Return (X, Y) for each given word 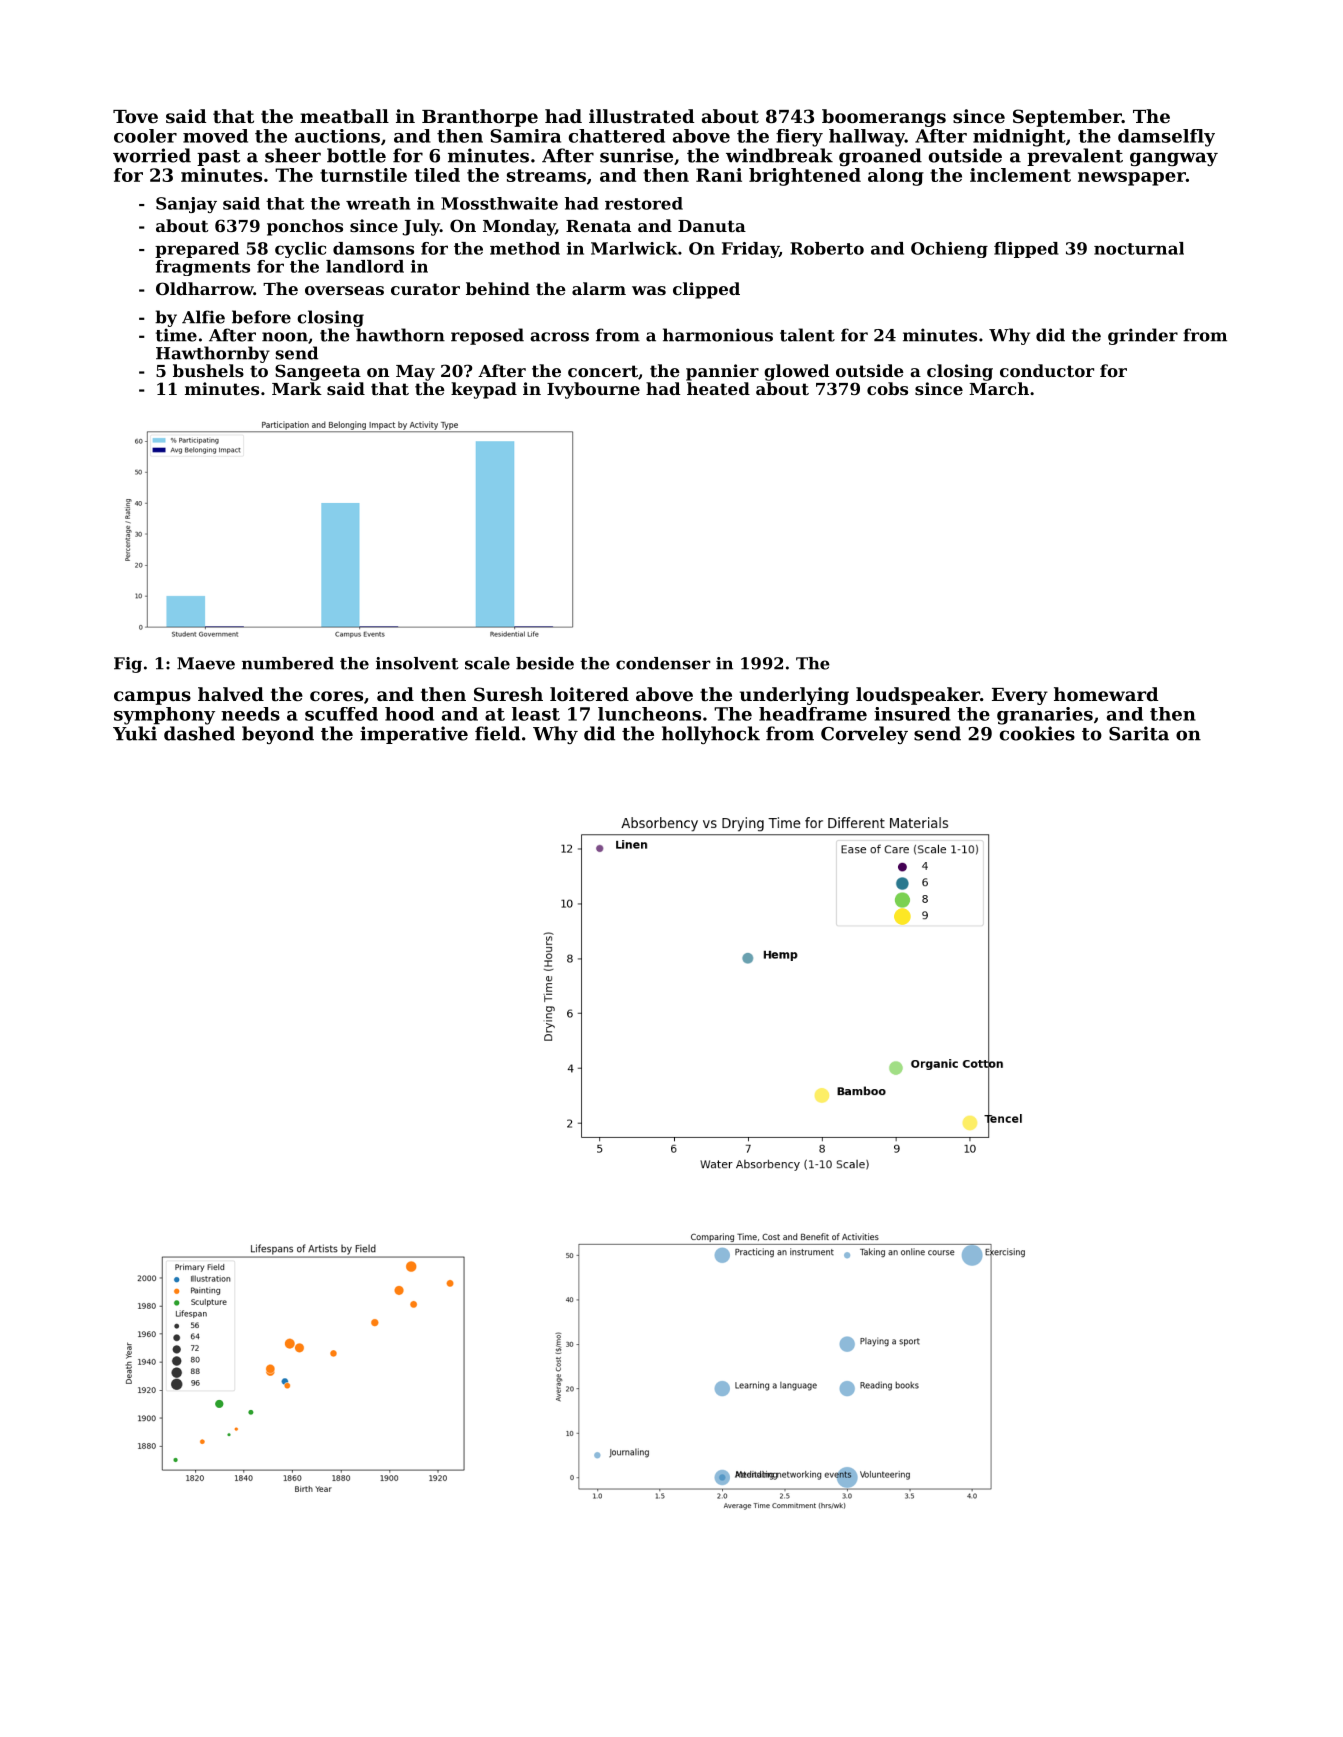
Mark (297, 388)
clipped (706, 290)
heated (718, 388)
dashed (199, 733)
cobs (887, 388)
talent (807, 335)
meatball (344, 116)
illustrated (641, 116)
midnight (1019, 138)
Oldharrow (205, 288)
